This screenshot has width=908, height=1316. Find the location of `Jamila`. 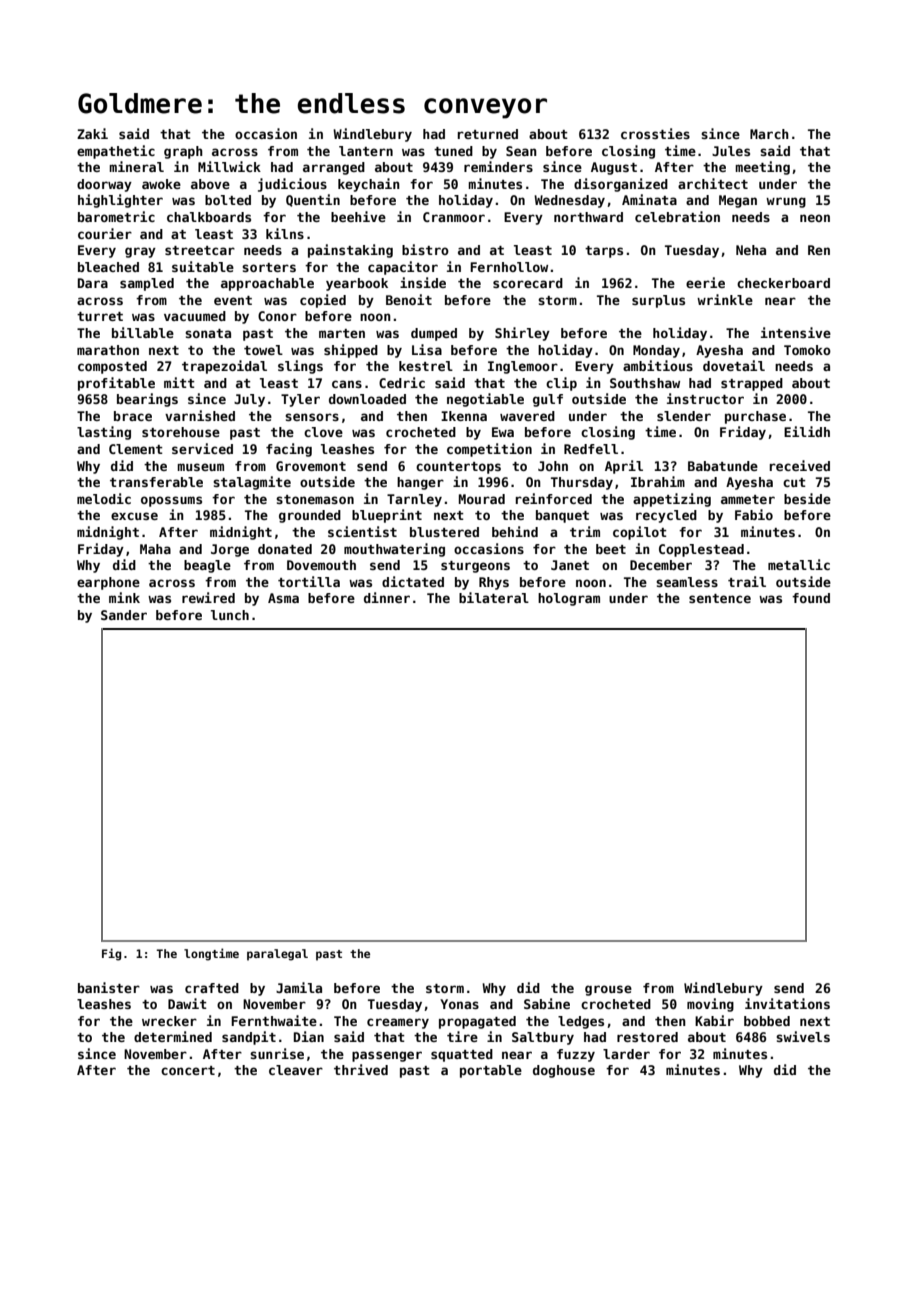

Jamila is located at coordinates (299, 987).
